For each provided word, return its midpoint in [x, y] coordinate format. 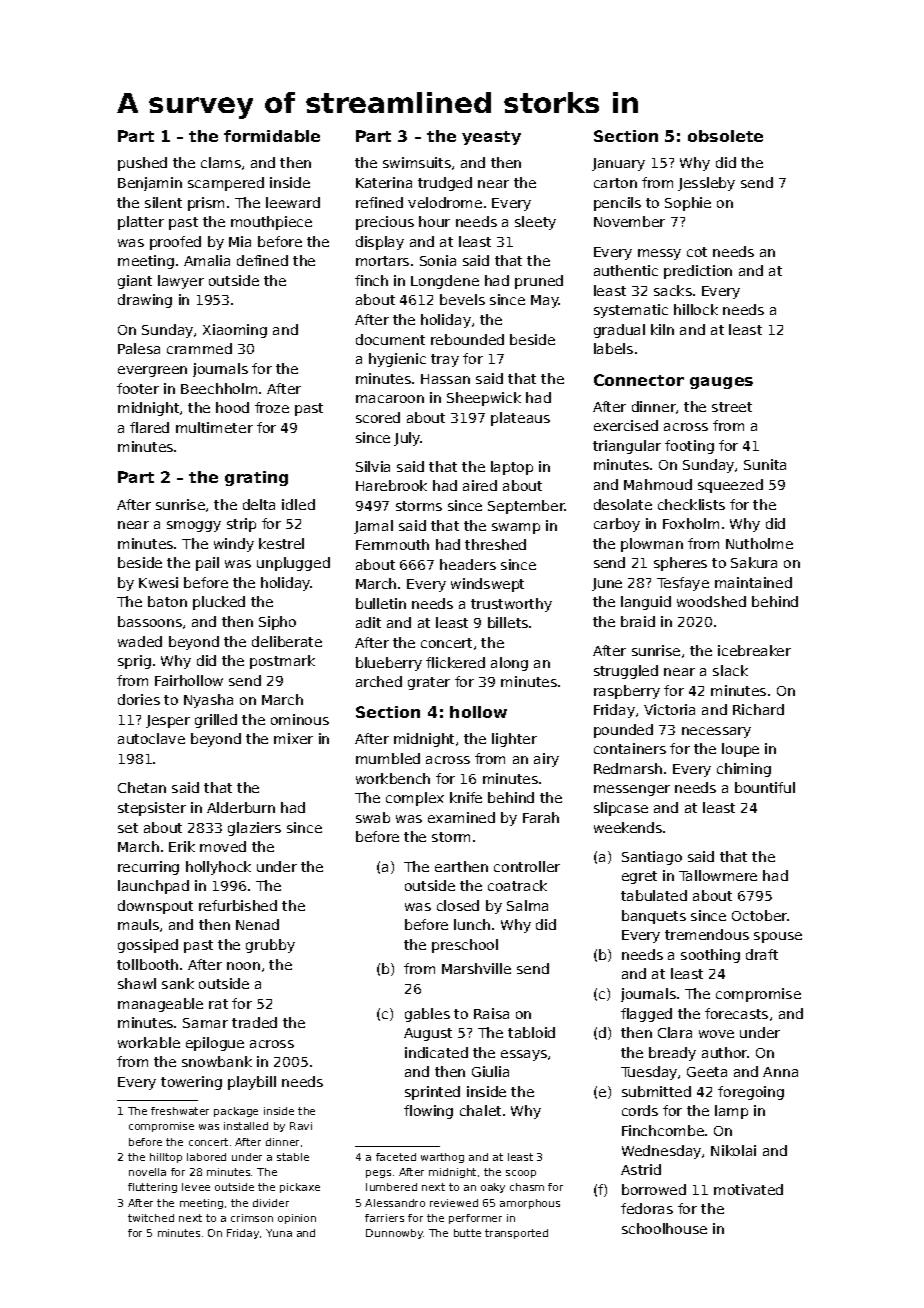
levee [196, 1187]
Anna [780, 1072]
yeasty [491, 138]
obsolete [725, 136]
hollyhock [218, 868]
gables [427, 1015]
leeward [293, 202]
